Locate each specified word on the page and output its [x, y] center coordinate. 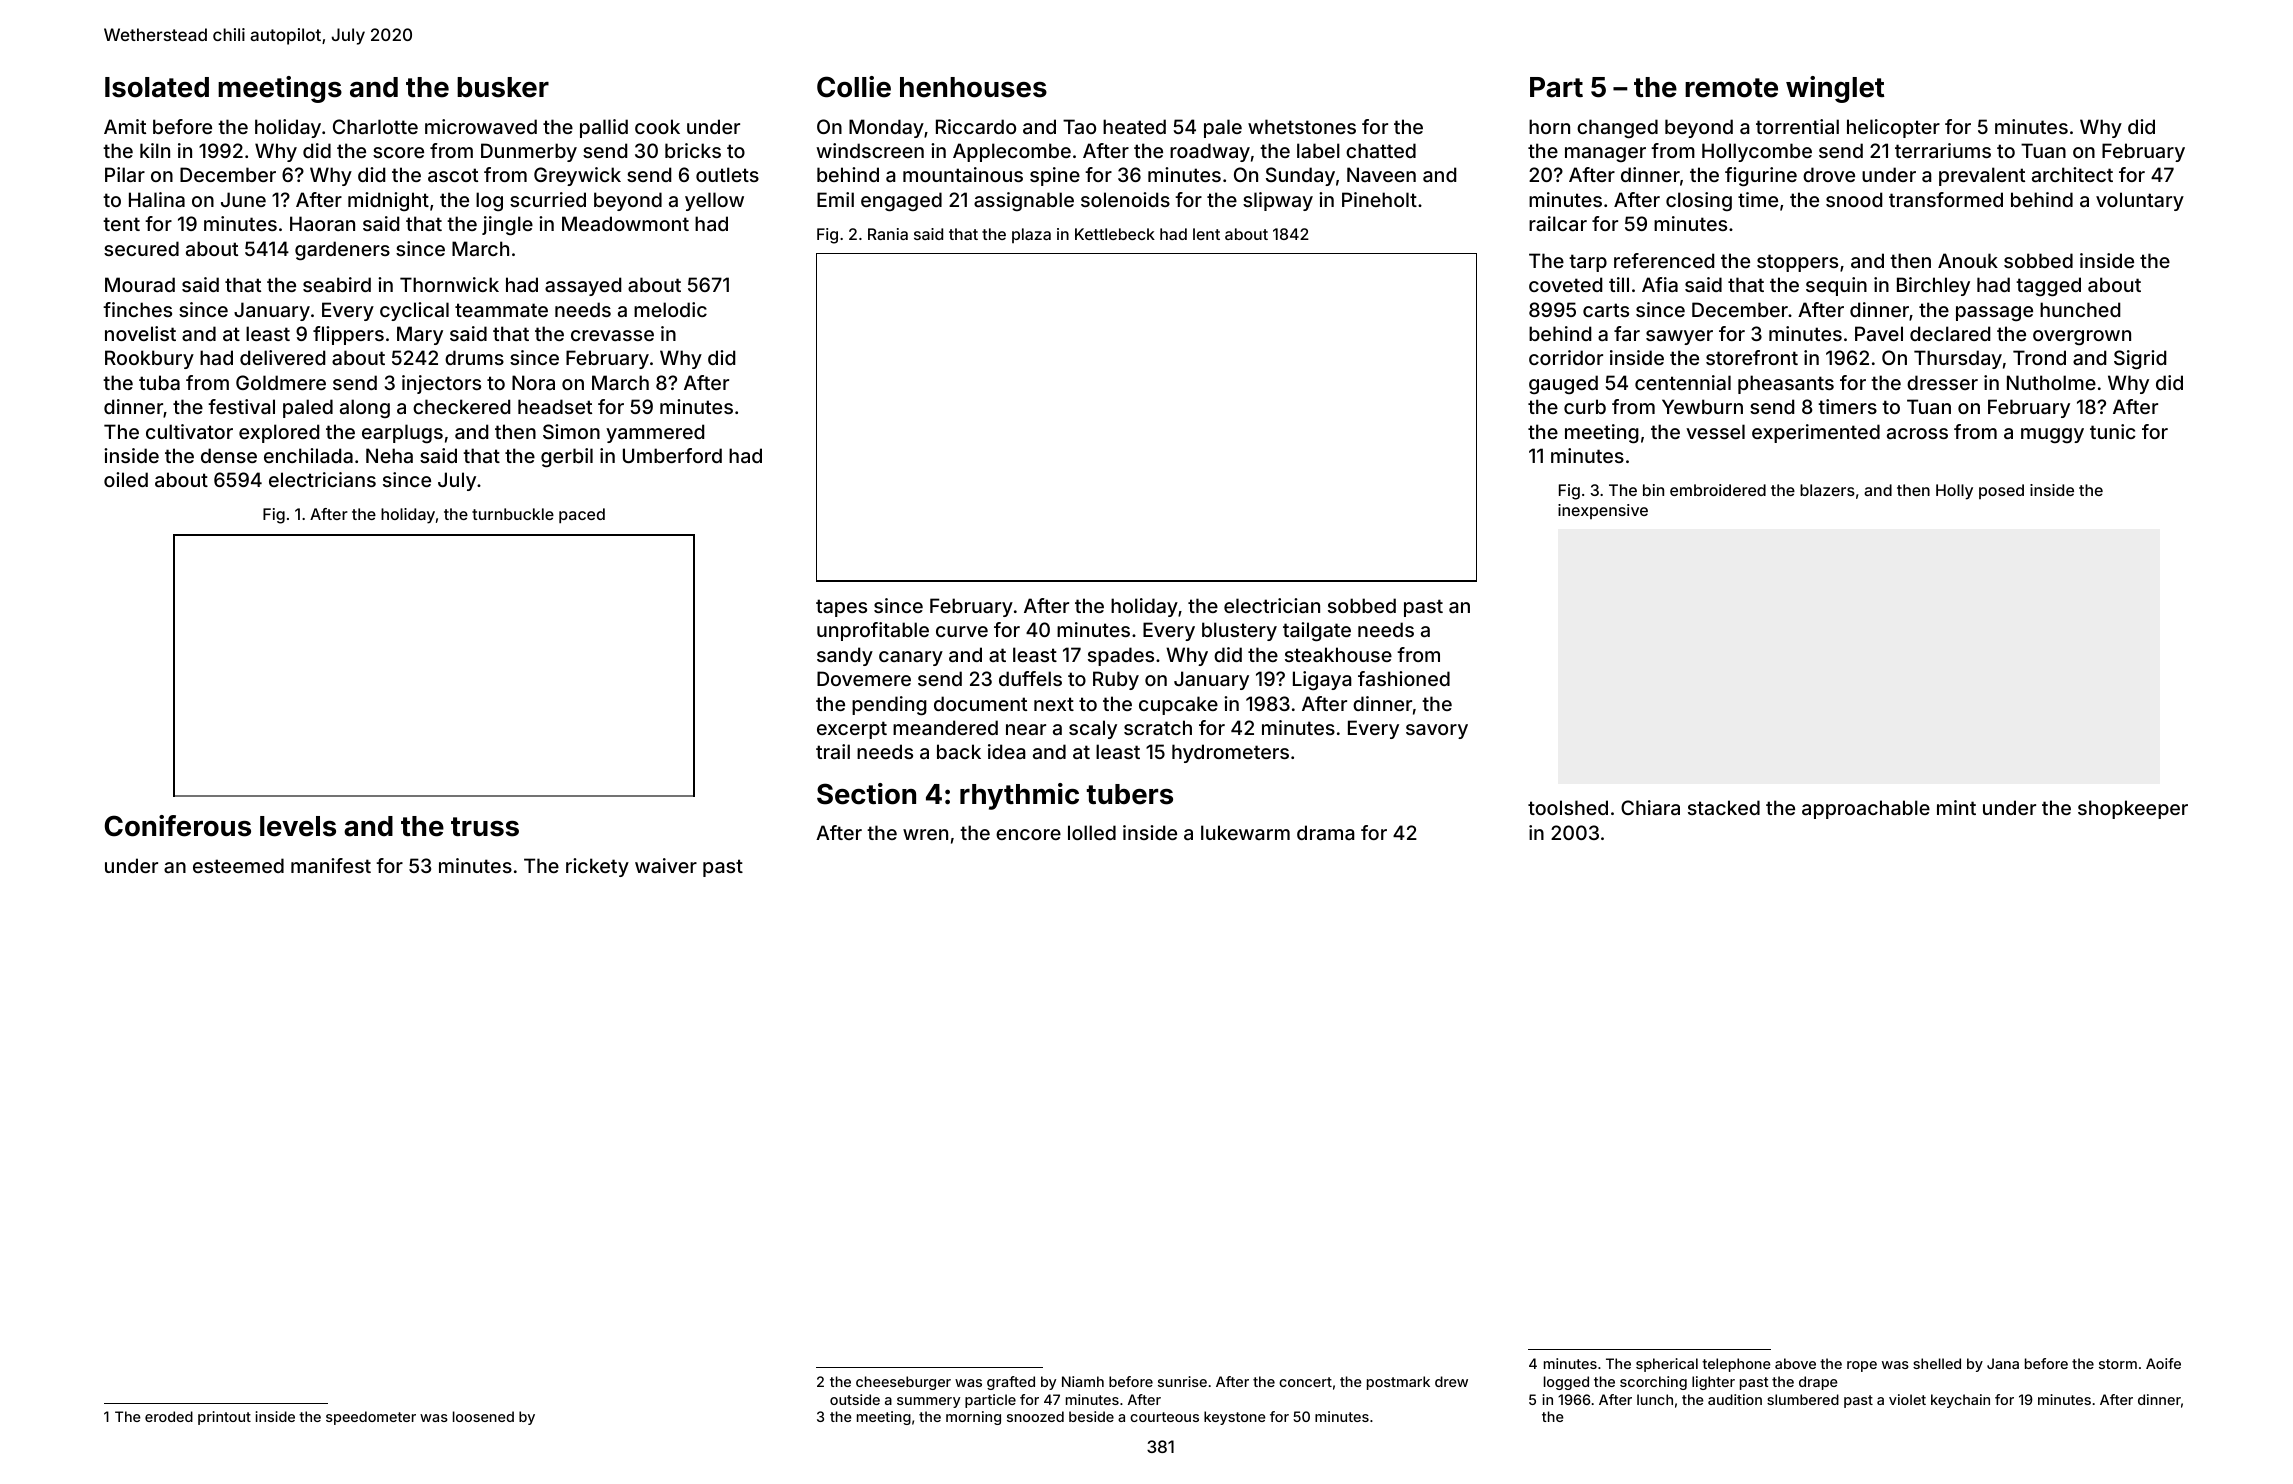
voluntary [2140, 201]
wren [925, 834]
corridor [1566, 357]
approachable [1866, 809]
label [1318, 150]
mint [1956, 807]
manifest [331, 865]
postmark [1398, 1383]
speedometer [371, 1418]
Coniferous [178, 826]
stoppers [1797, 263]
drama [1326, 832]
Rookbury [149, 359]
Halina [157, 199]
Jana [2003, 1363]
